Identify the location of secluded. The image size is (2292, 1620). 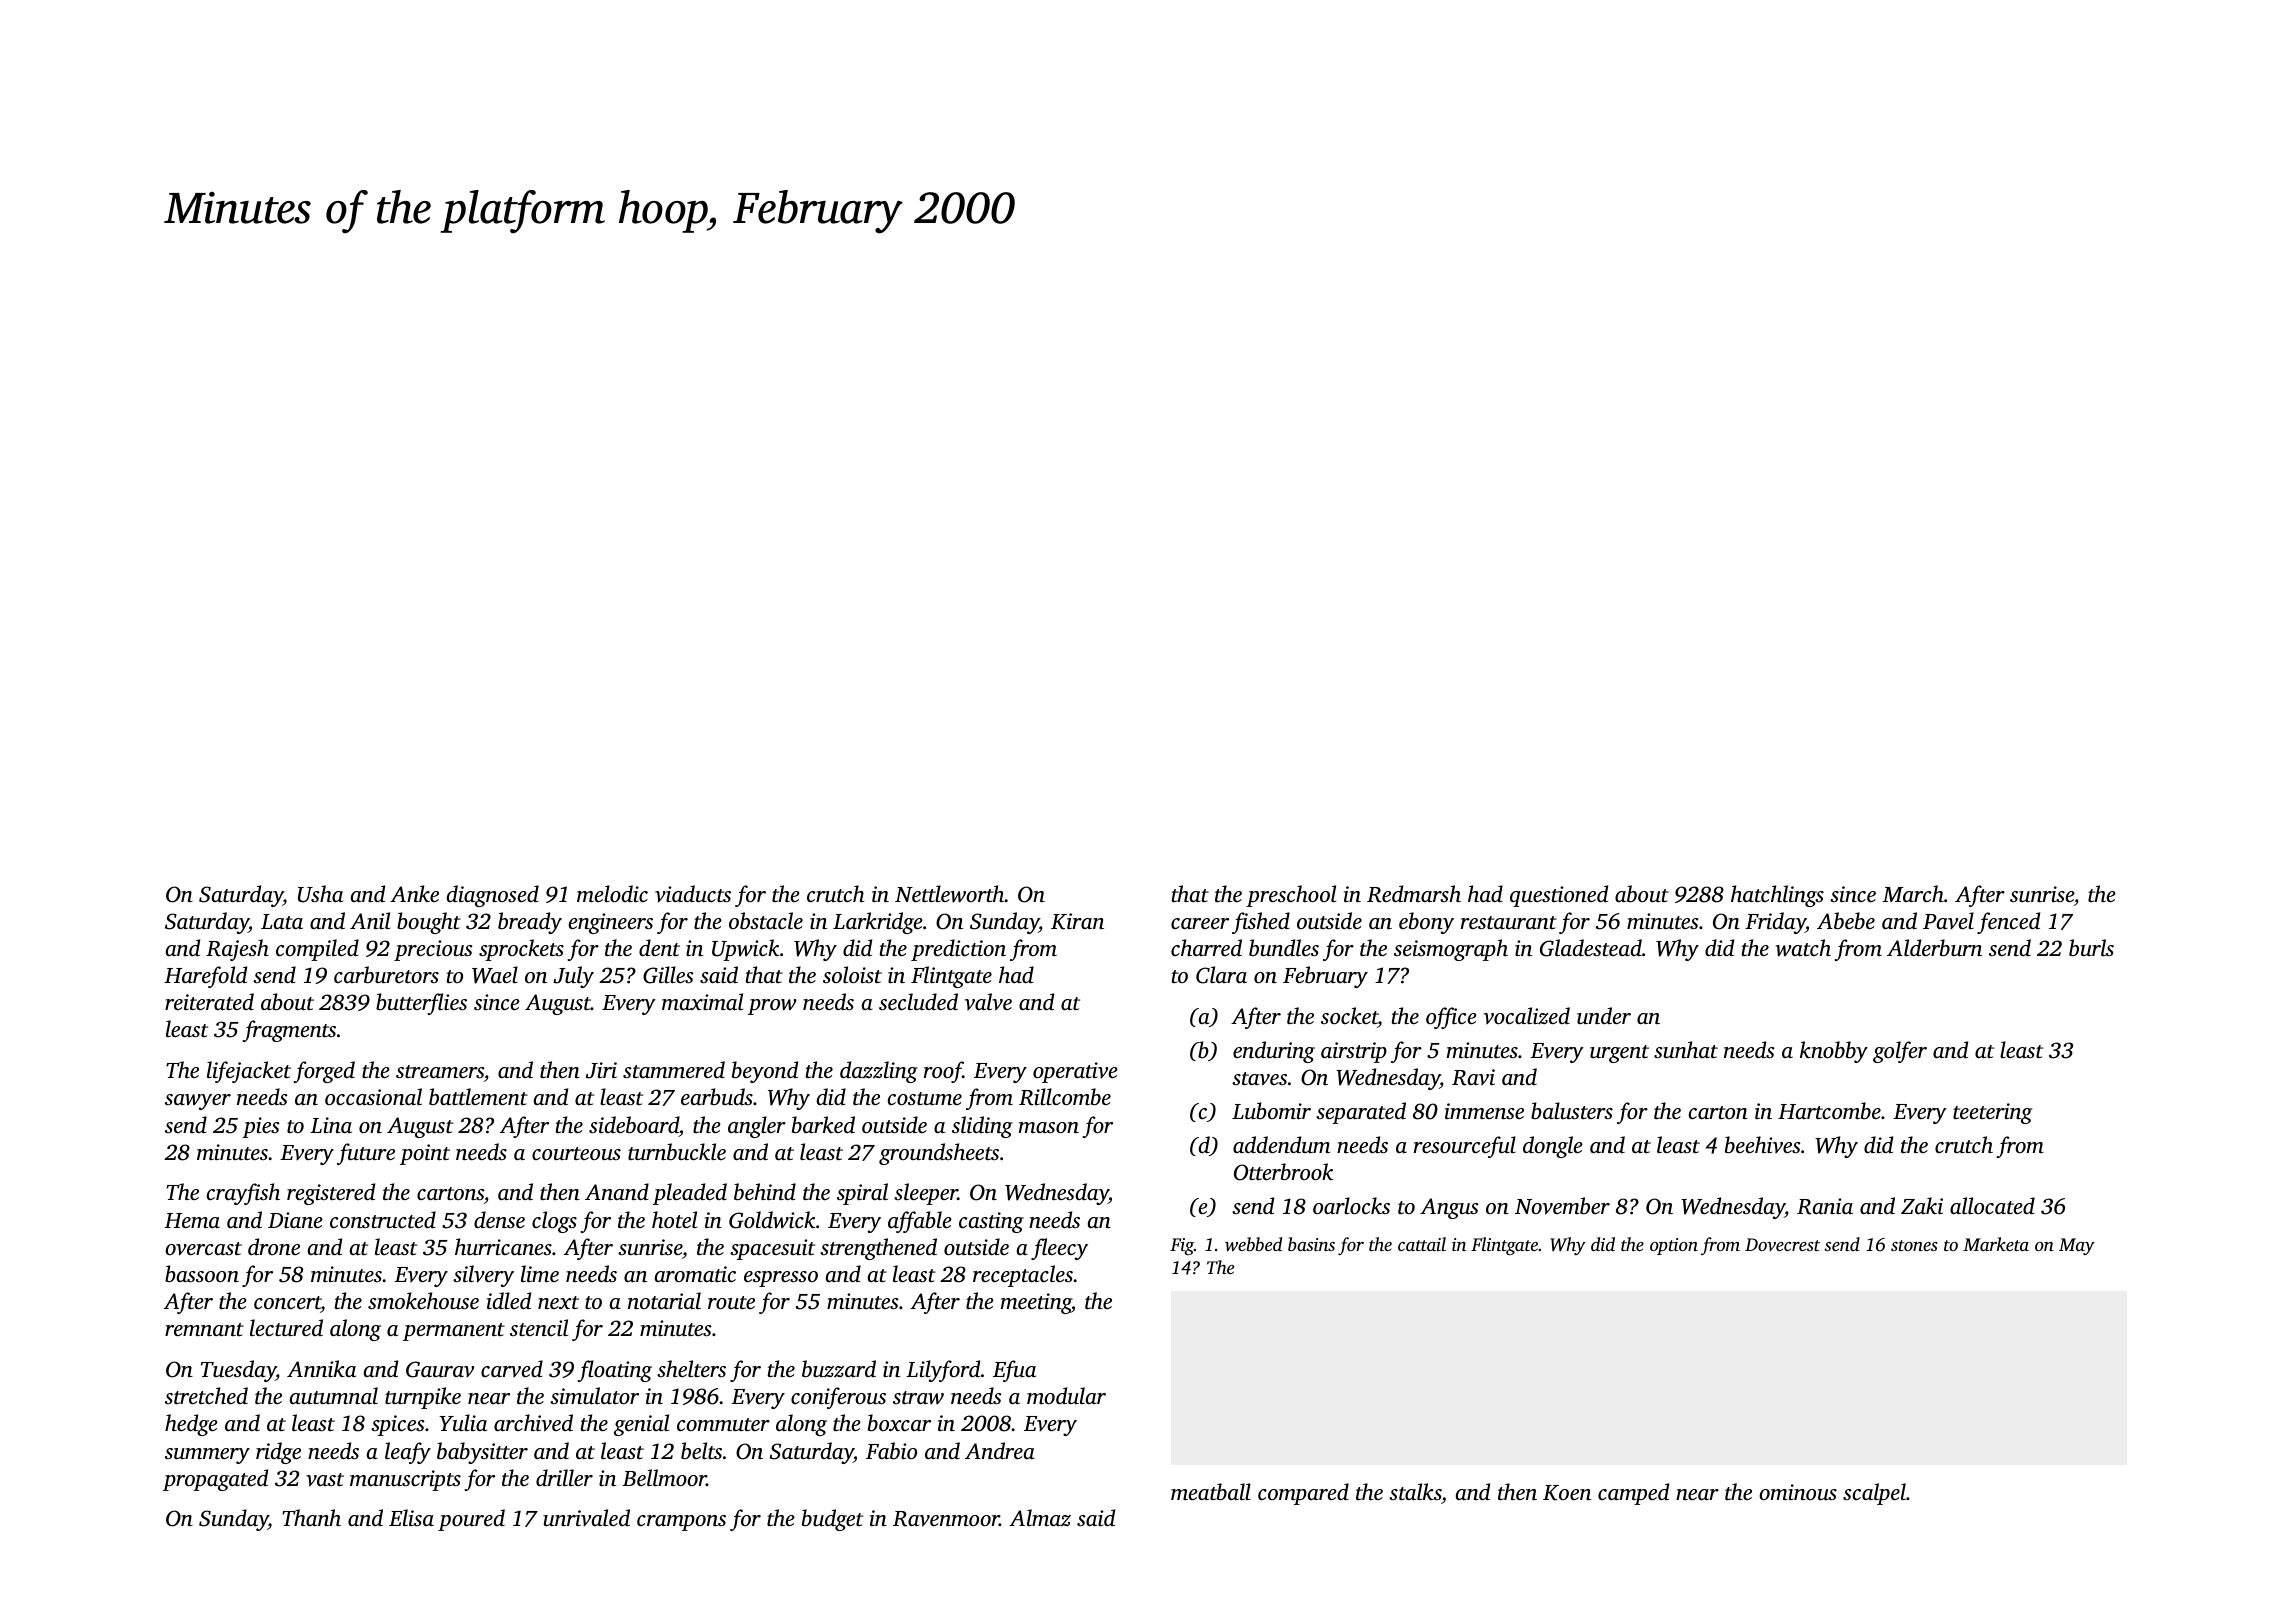
(918, 1001).
